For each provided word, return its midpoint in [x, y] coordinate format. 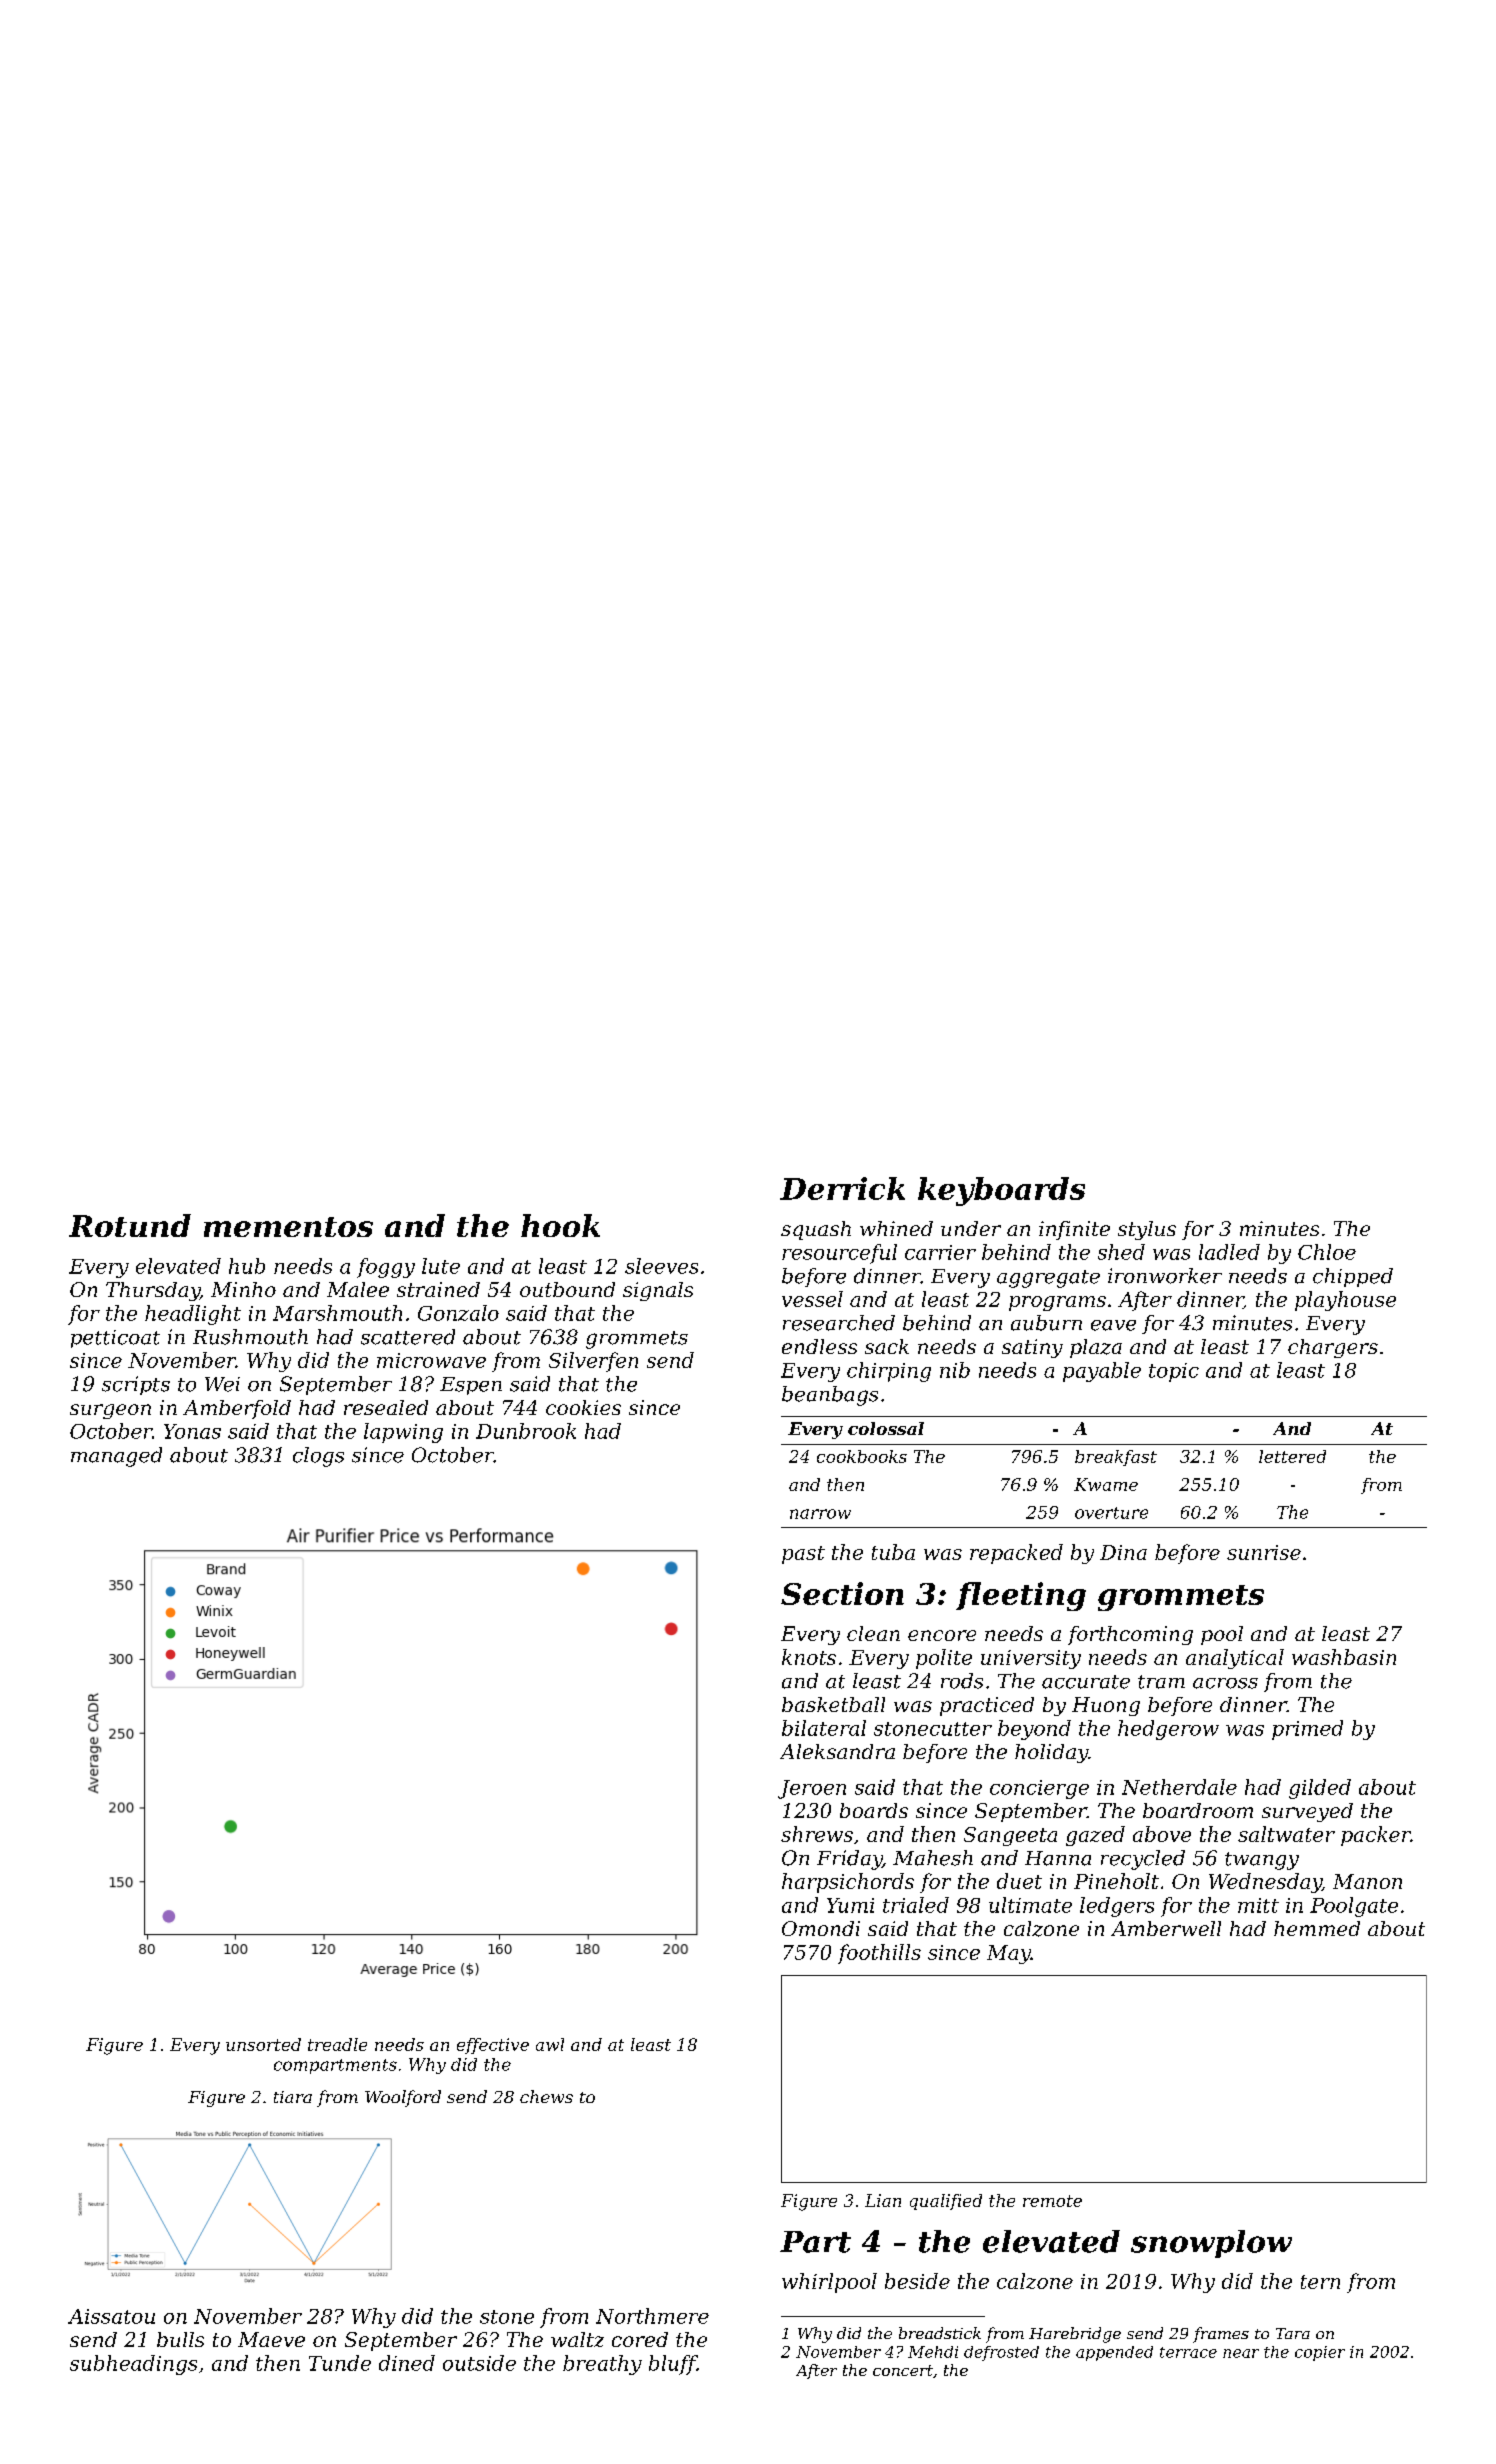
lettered [1292, 1456]
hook [560, 1225]
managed [116, 1457]
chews [546, 2096]
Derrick [842, 1188]
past [803, 1555]
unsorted [263, 2044]
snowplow [1211, 2244]
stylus [1147, 1230]
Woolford [403, 2098]
